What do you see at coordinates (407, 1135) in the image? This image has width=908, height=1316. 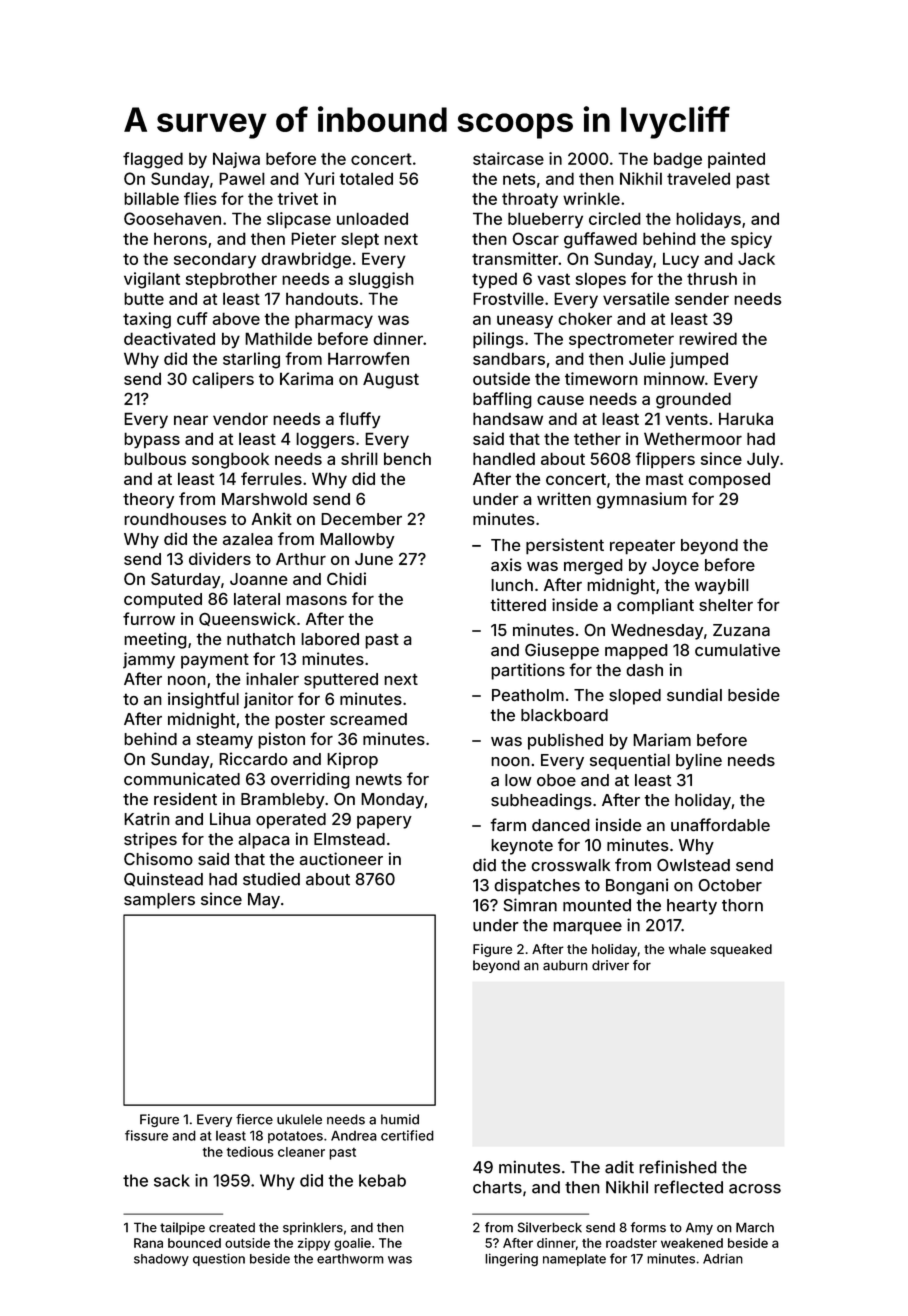 I see `certified` at bounding box center [407, 1135].
